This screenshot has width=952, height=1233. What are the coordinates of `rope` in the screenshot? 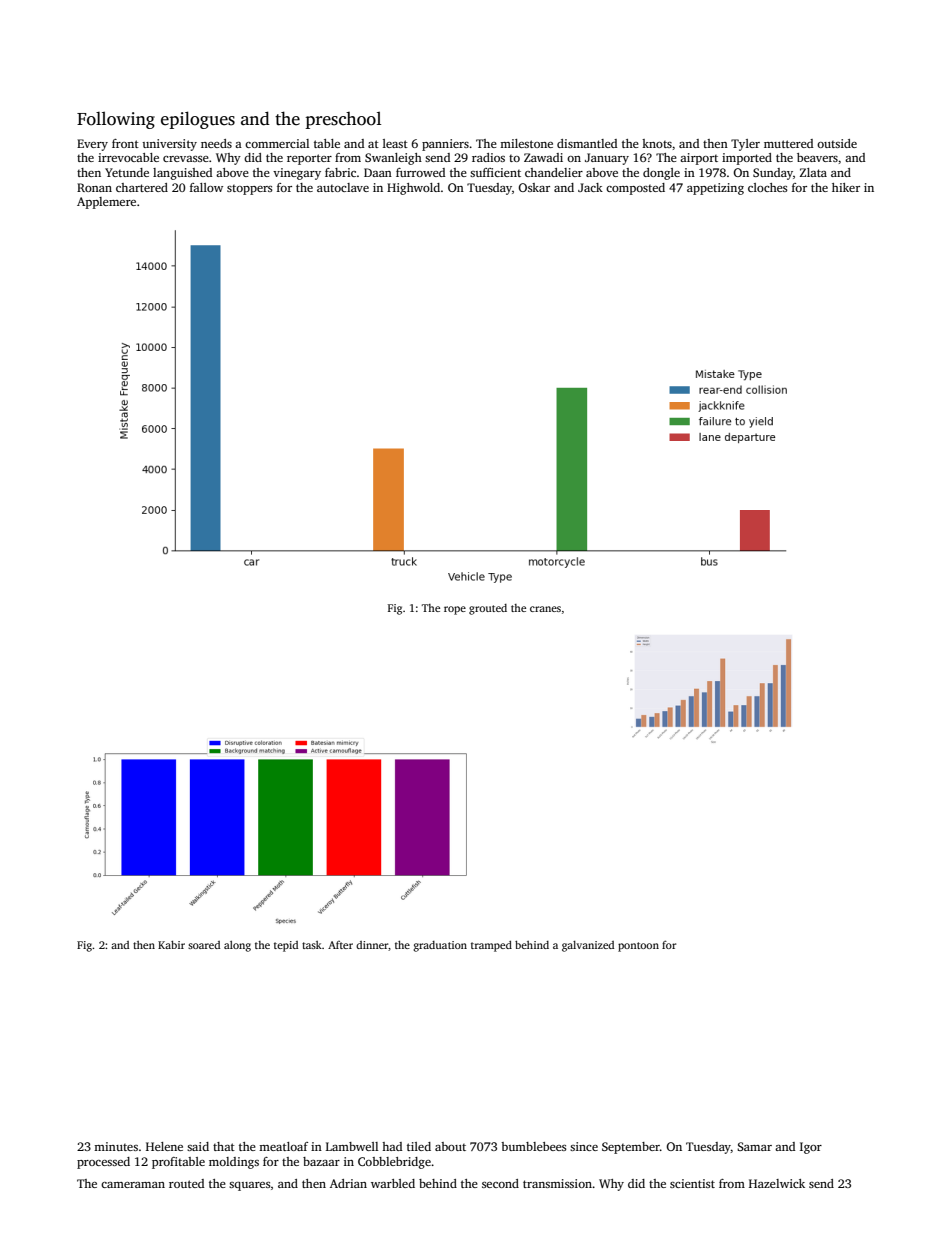 It's located at (455, 610).
